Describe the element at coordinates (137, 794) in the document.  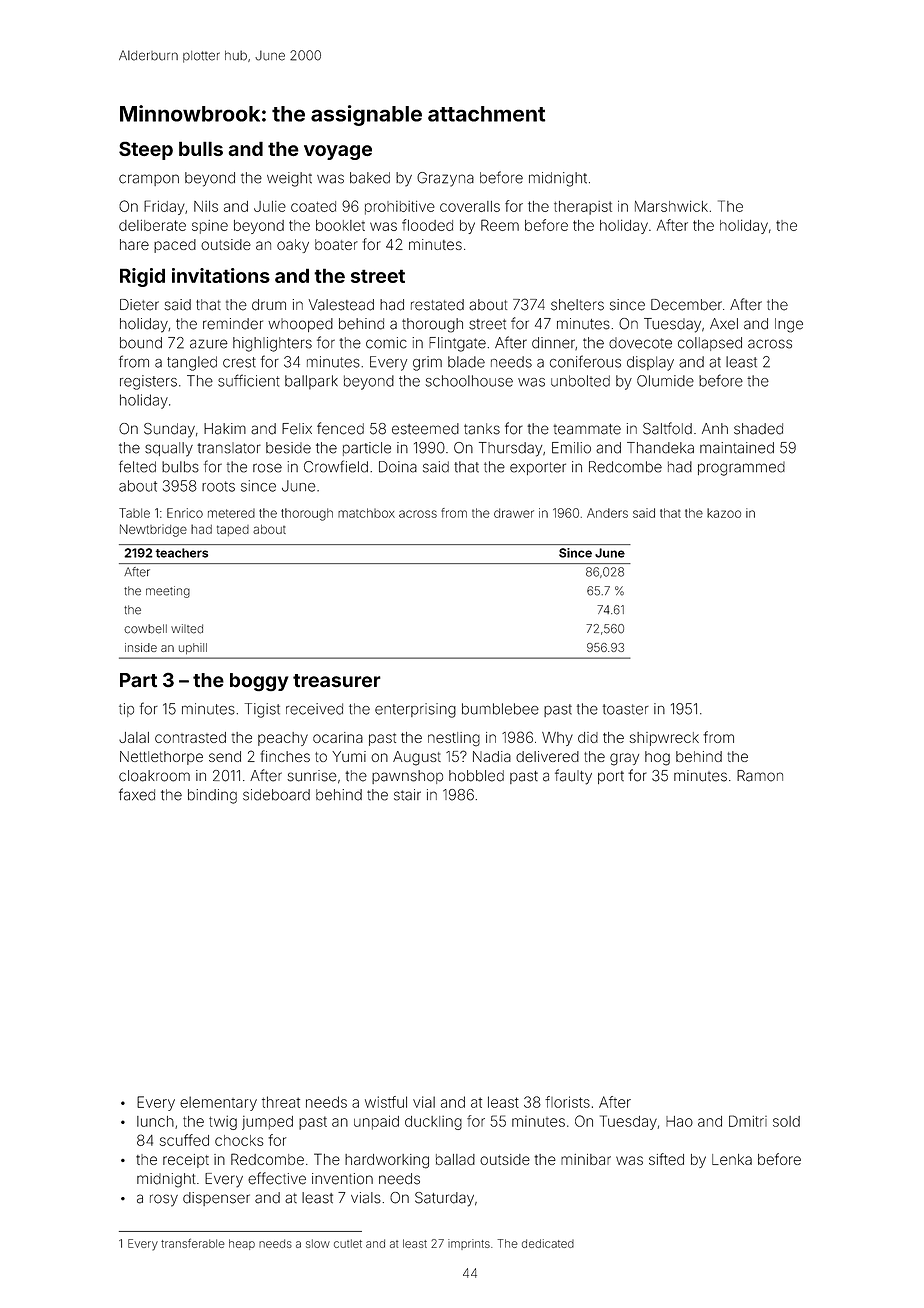
I see `faxed` at that location.
